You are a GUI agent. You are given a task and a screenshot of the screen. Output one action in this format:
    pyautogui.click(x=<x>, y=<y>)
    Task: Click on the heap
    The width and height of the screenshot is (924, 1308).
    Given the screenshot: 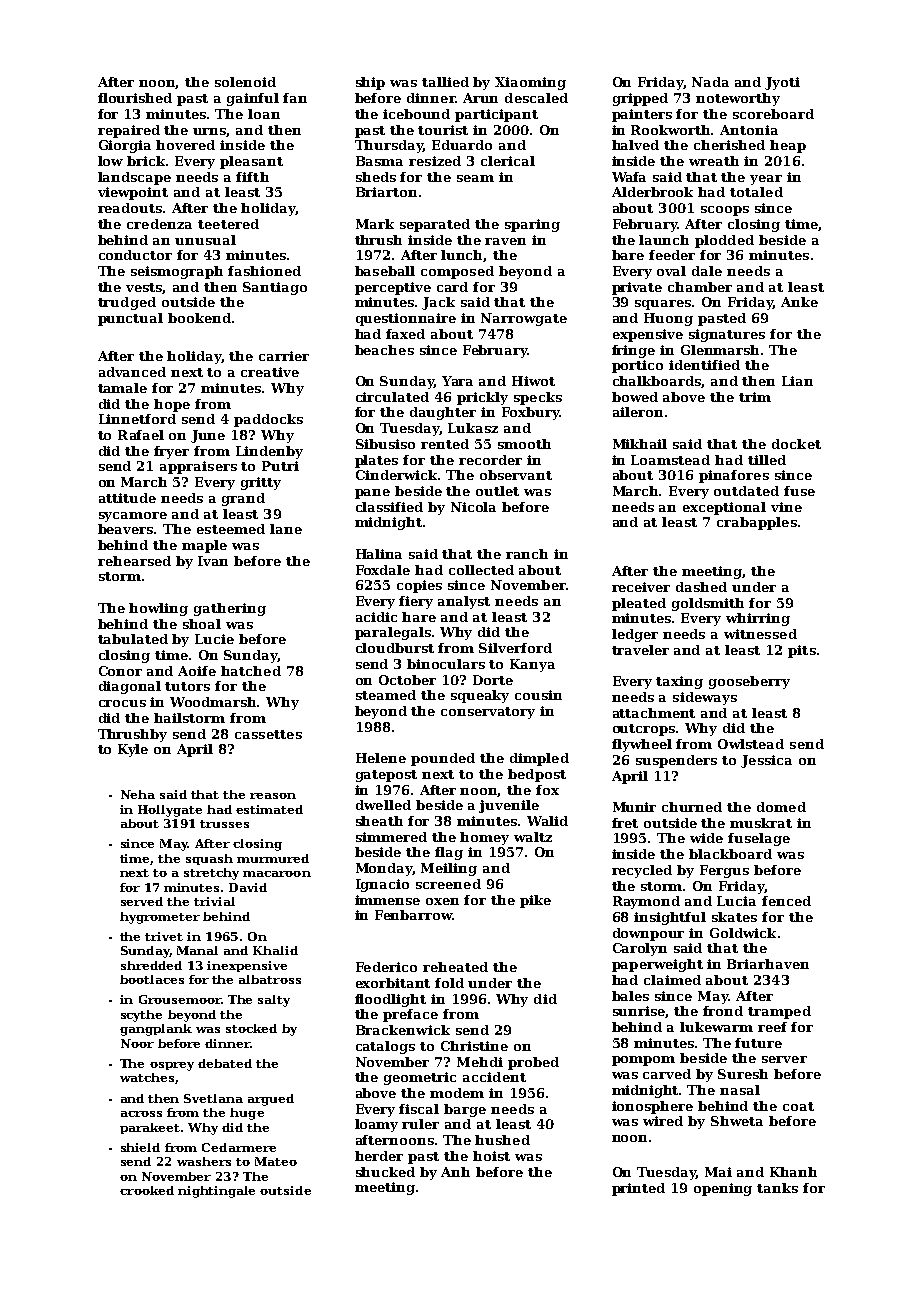 What is the action you would take?
    pyautogui.click(x=788, y=146)
